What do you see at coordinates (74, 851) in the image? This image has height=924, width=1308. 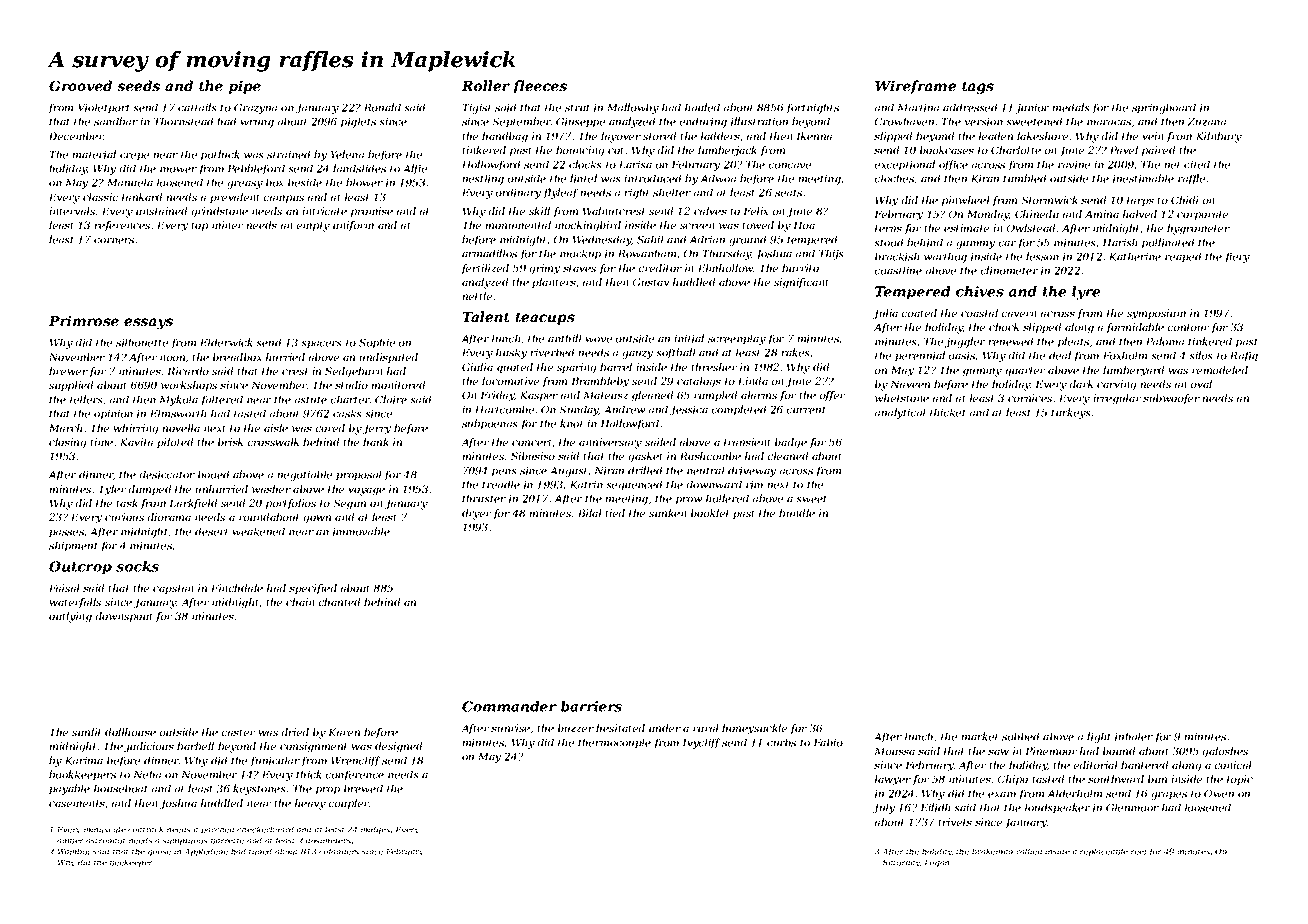 I see `Wambui` at bounding box center [74, 851].
